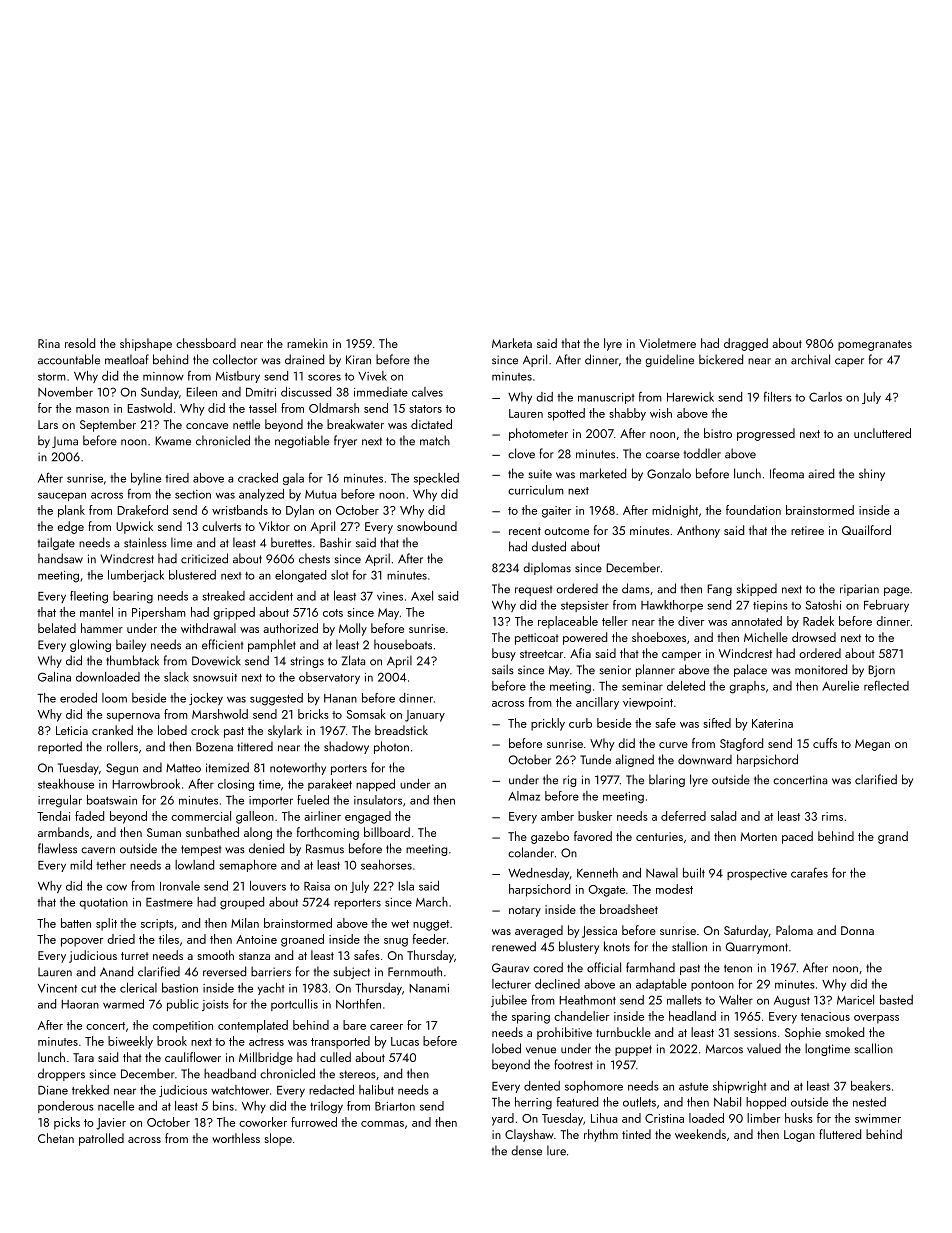  Describe the element at coordinates (882, 433) in the screenshot. I see `uncluttered` at that location.
